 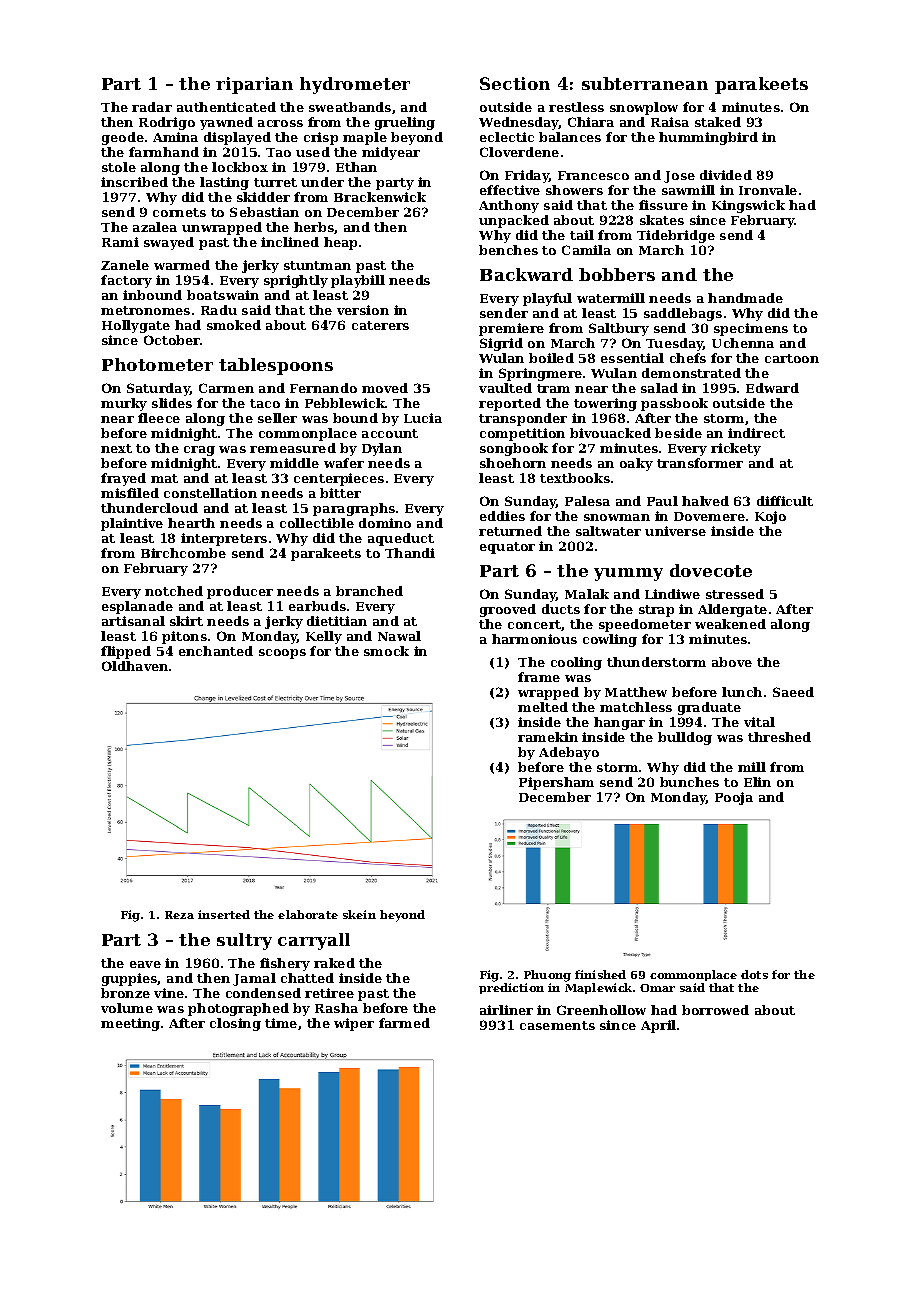 What do you see at coordinates (359, 914) in the page?
I see `skein` at bounding box center [359, 914].
